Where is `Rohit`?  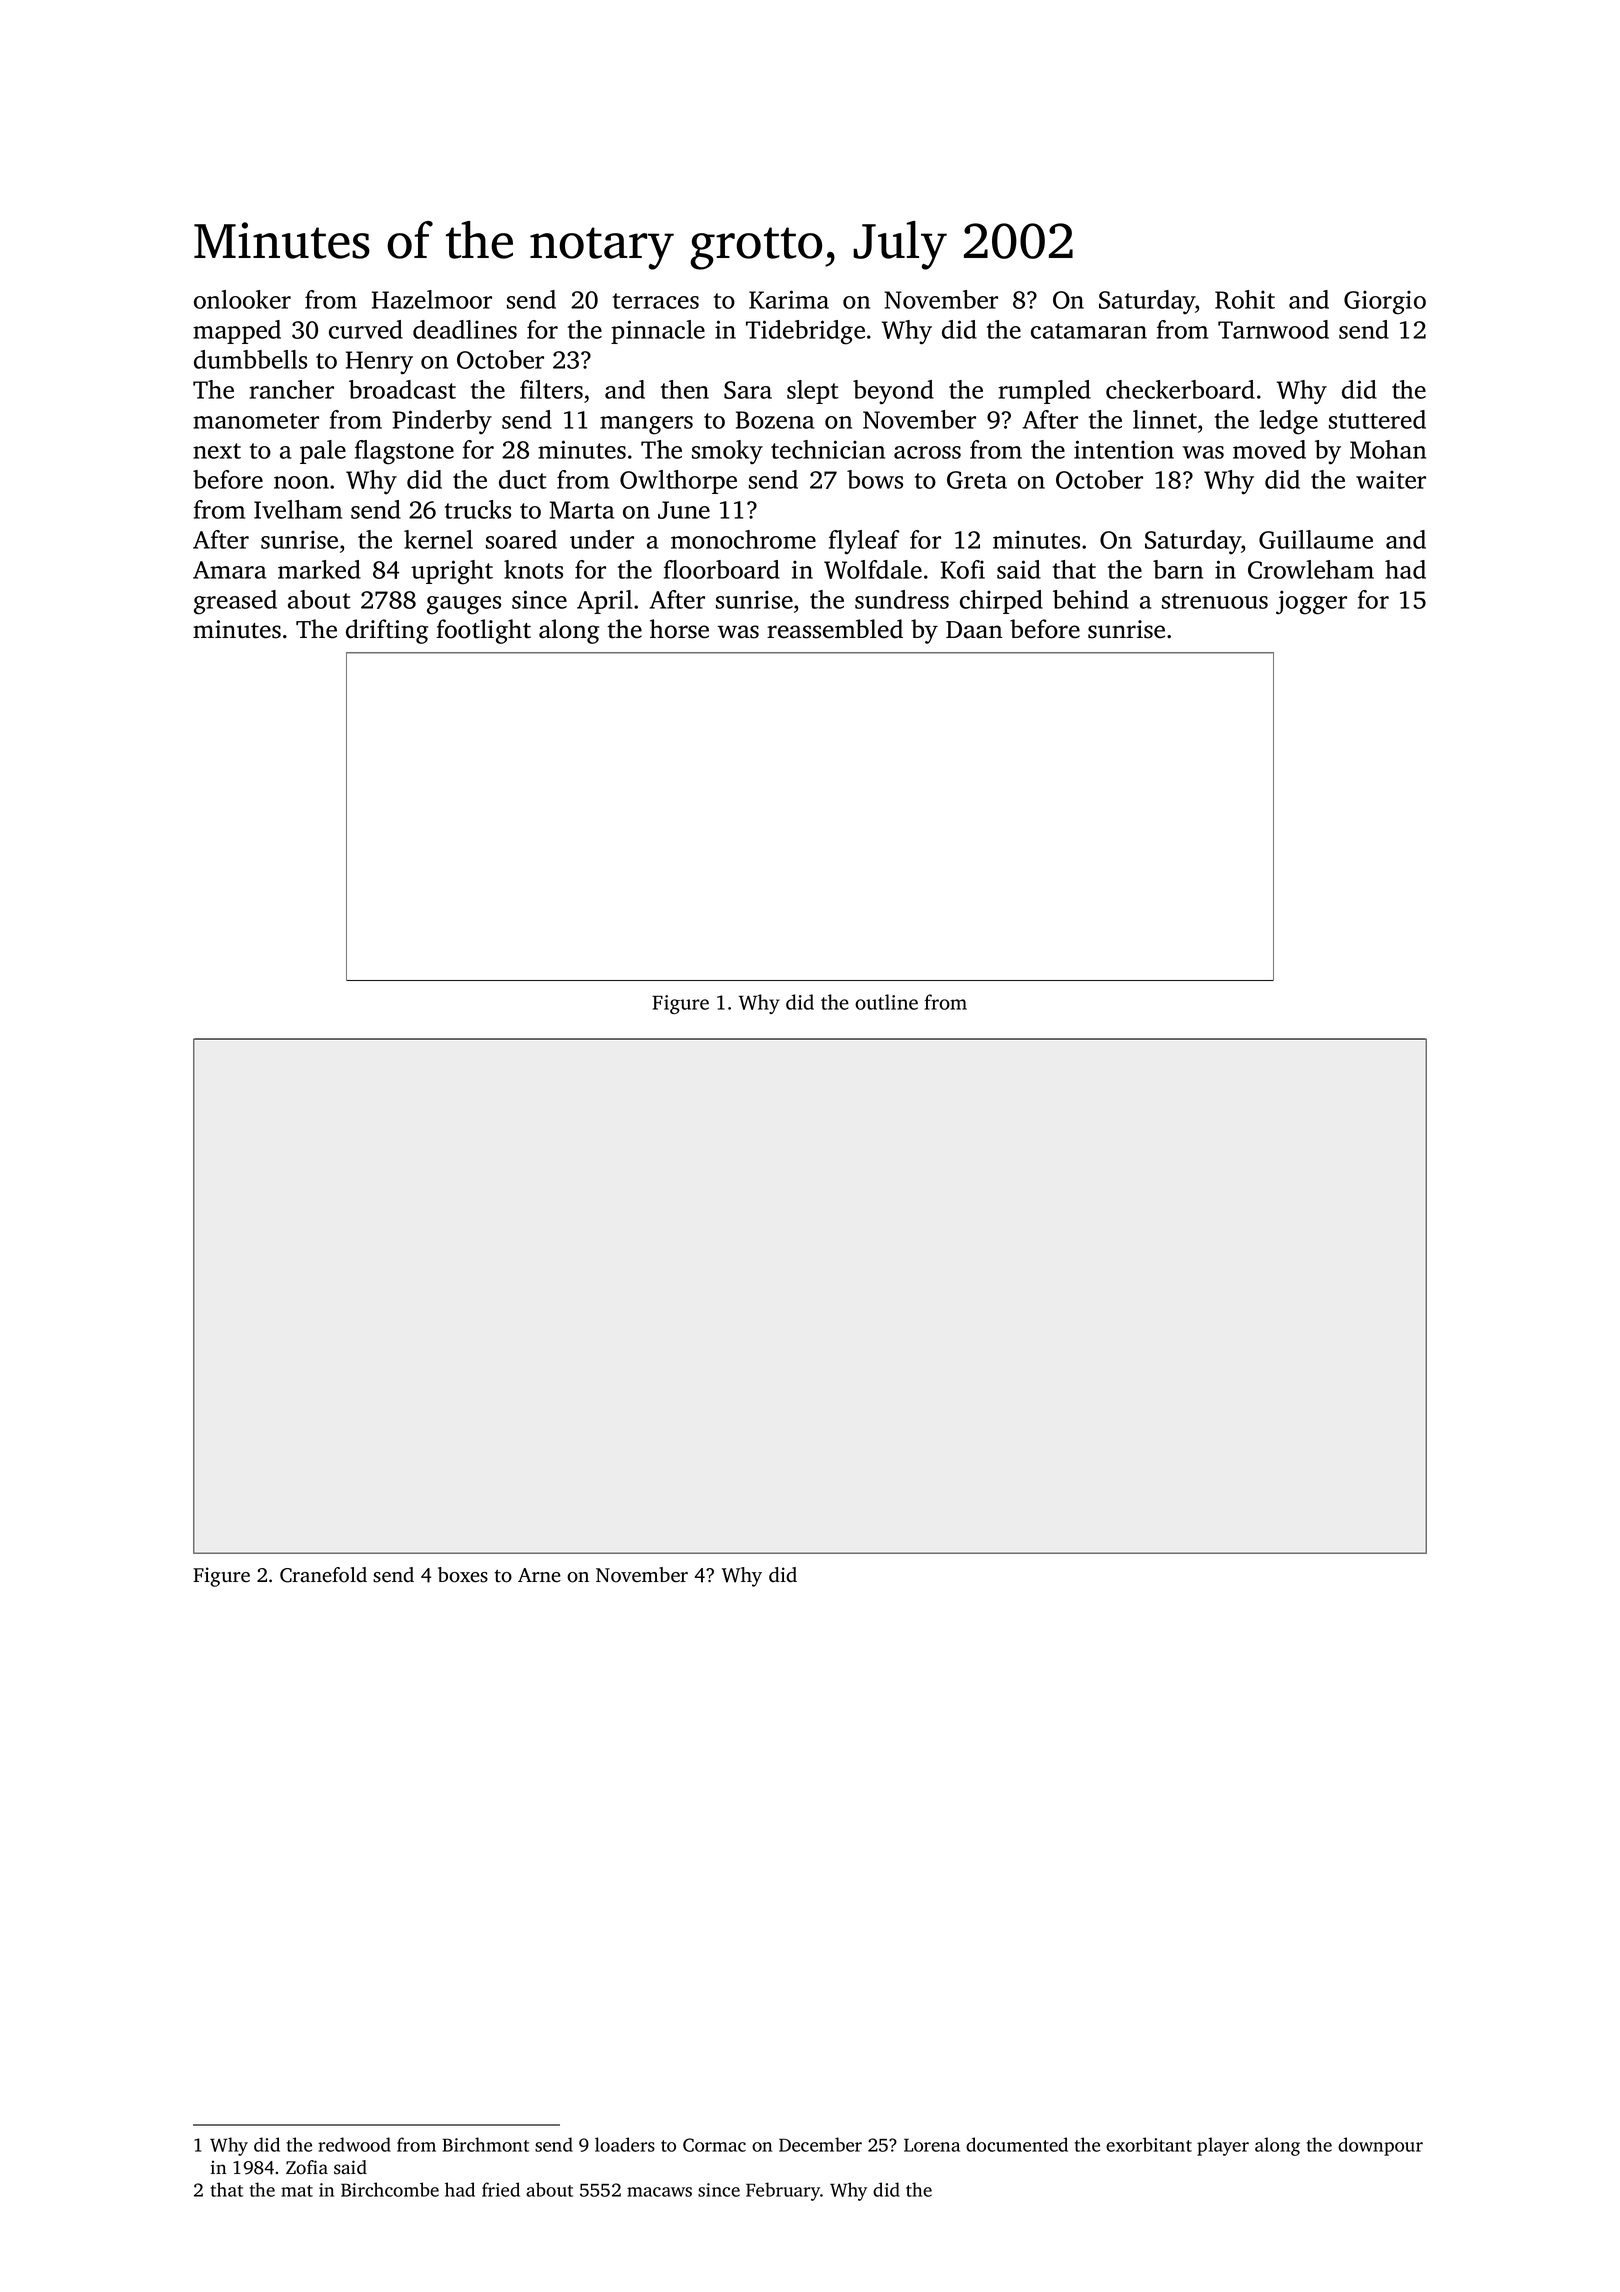 Rohit is located at coordinates (1245, 299).
